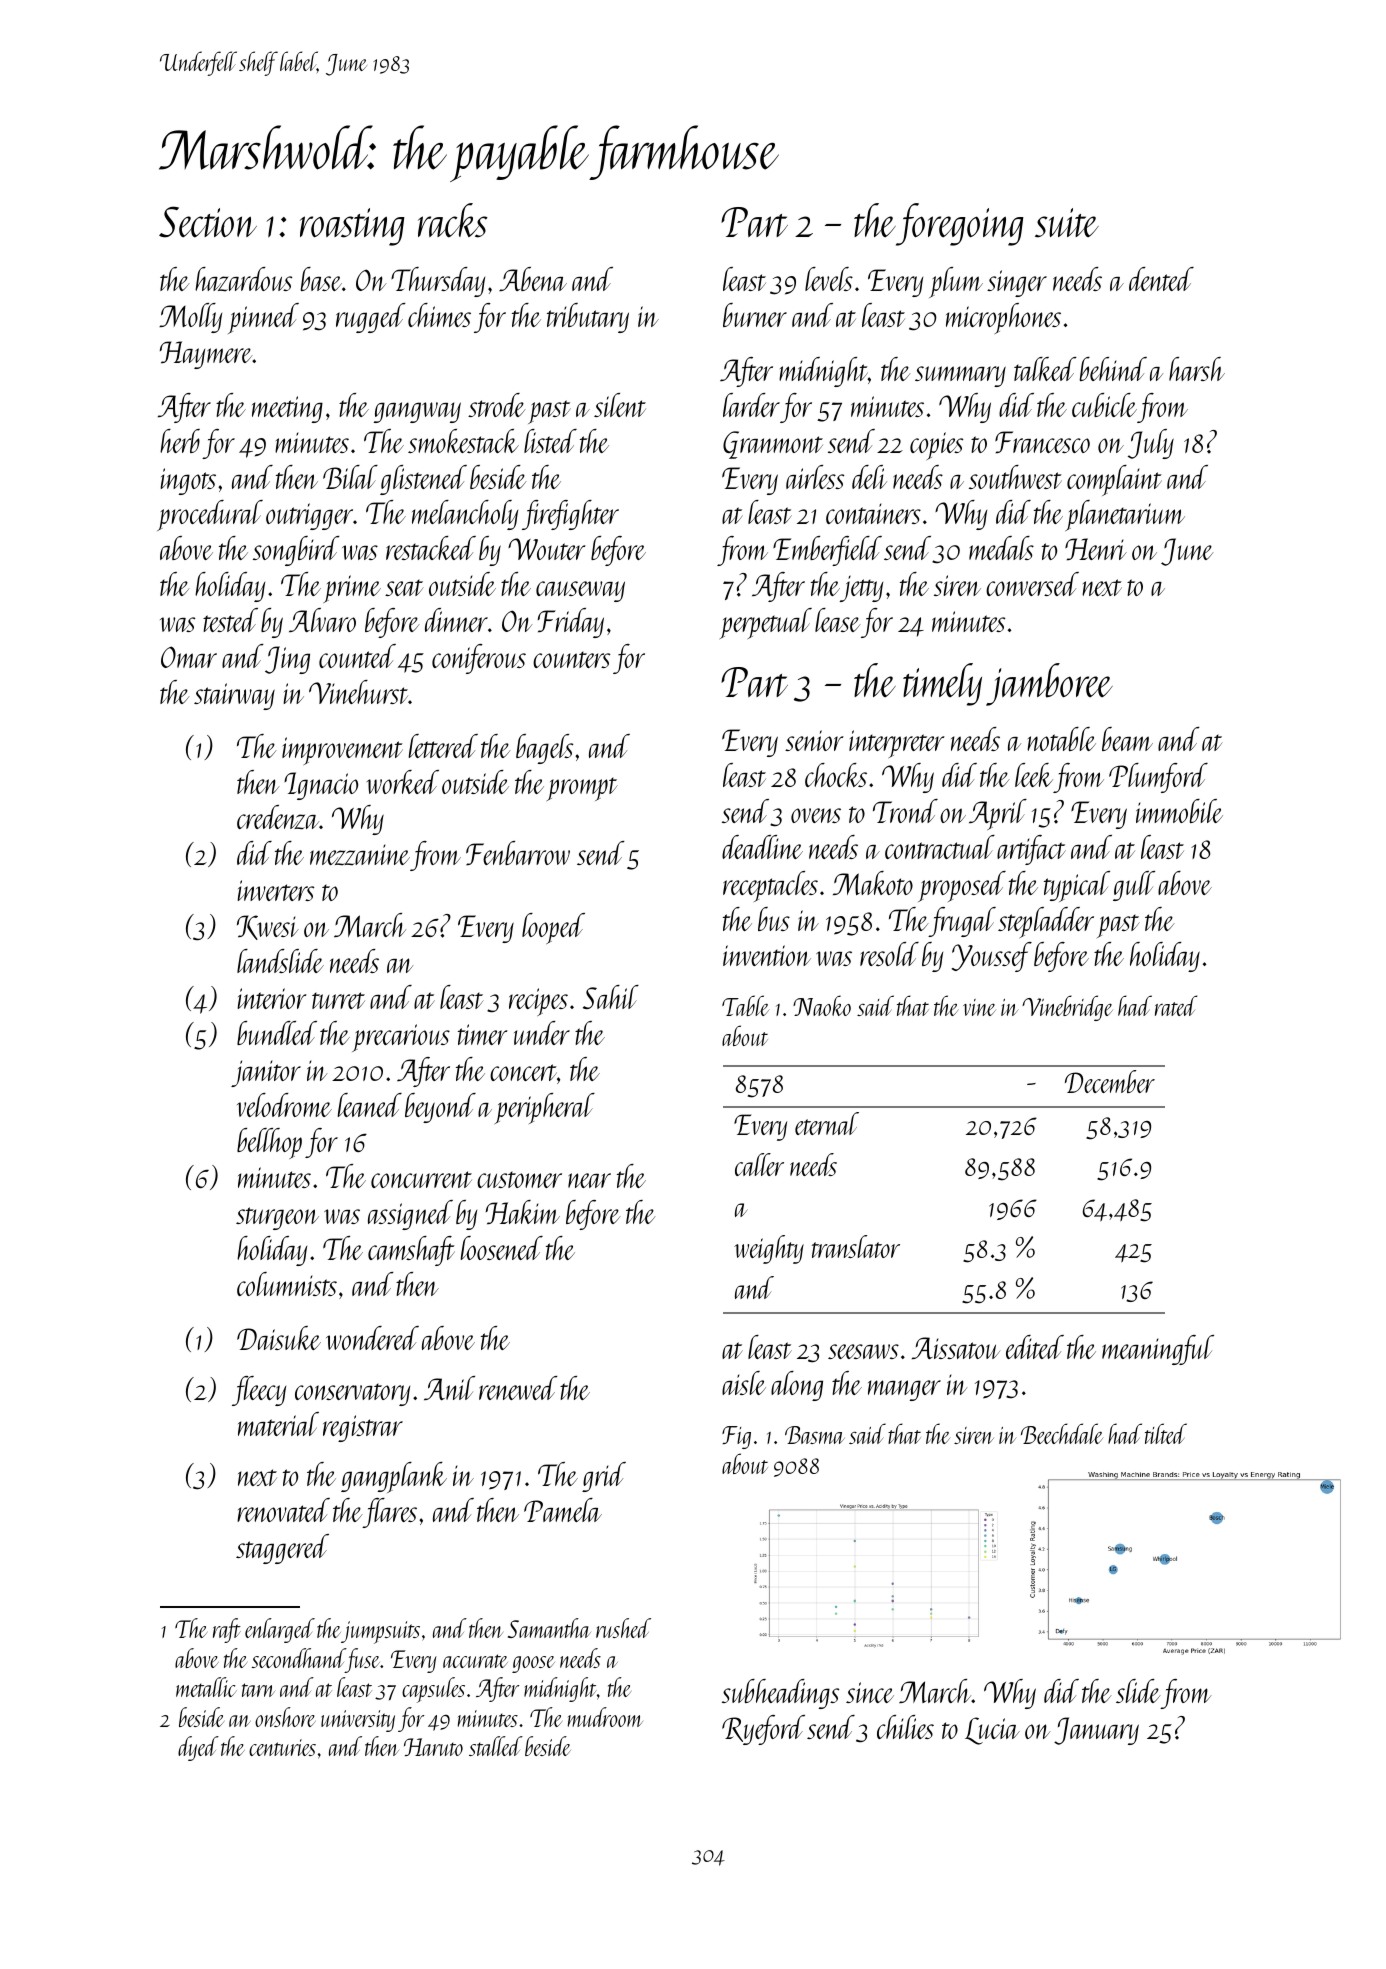 Image resolution: width=1386 pixels, height=1969 pixels. What do you see at coordinates (766, 623) in the screenshot?
I see `perpetual` at bounding box center [766, 623].
